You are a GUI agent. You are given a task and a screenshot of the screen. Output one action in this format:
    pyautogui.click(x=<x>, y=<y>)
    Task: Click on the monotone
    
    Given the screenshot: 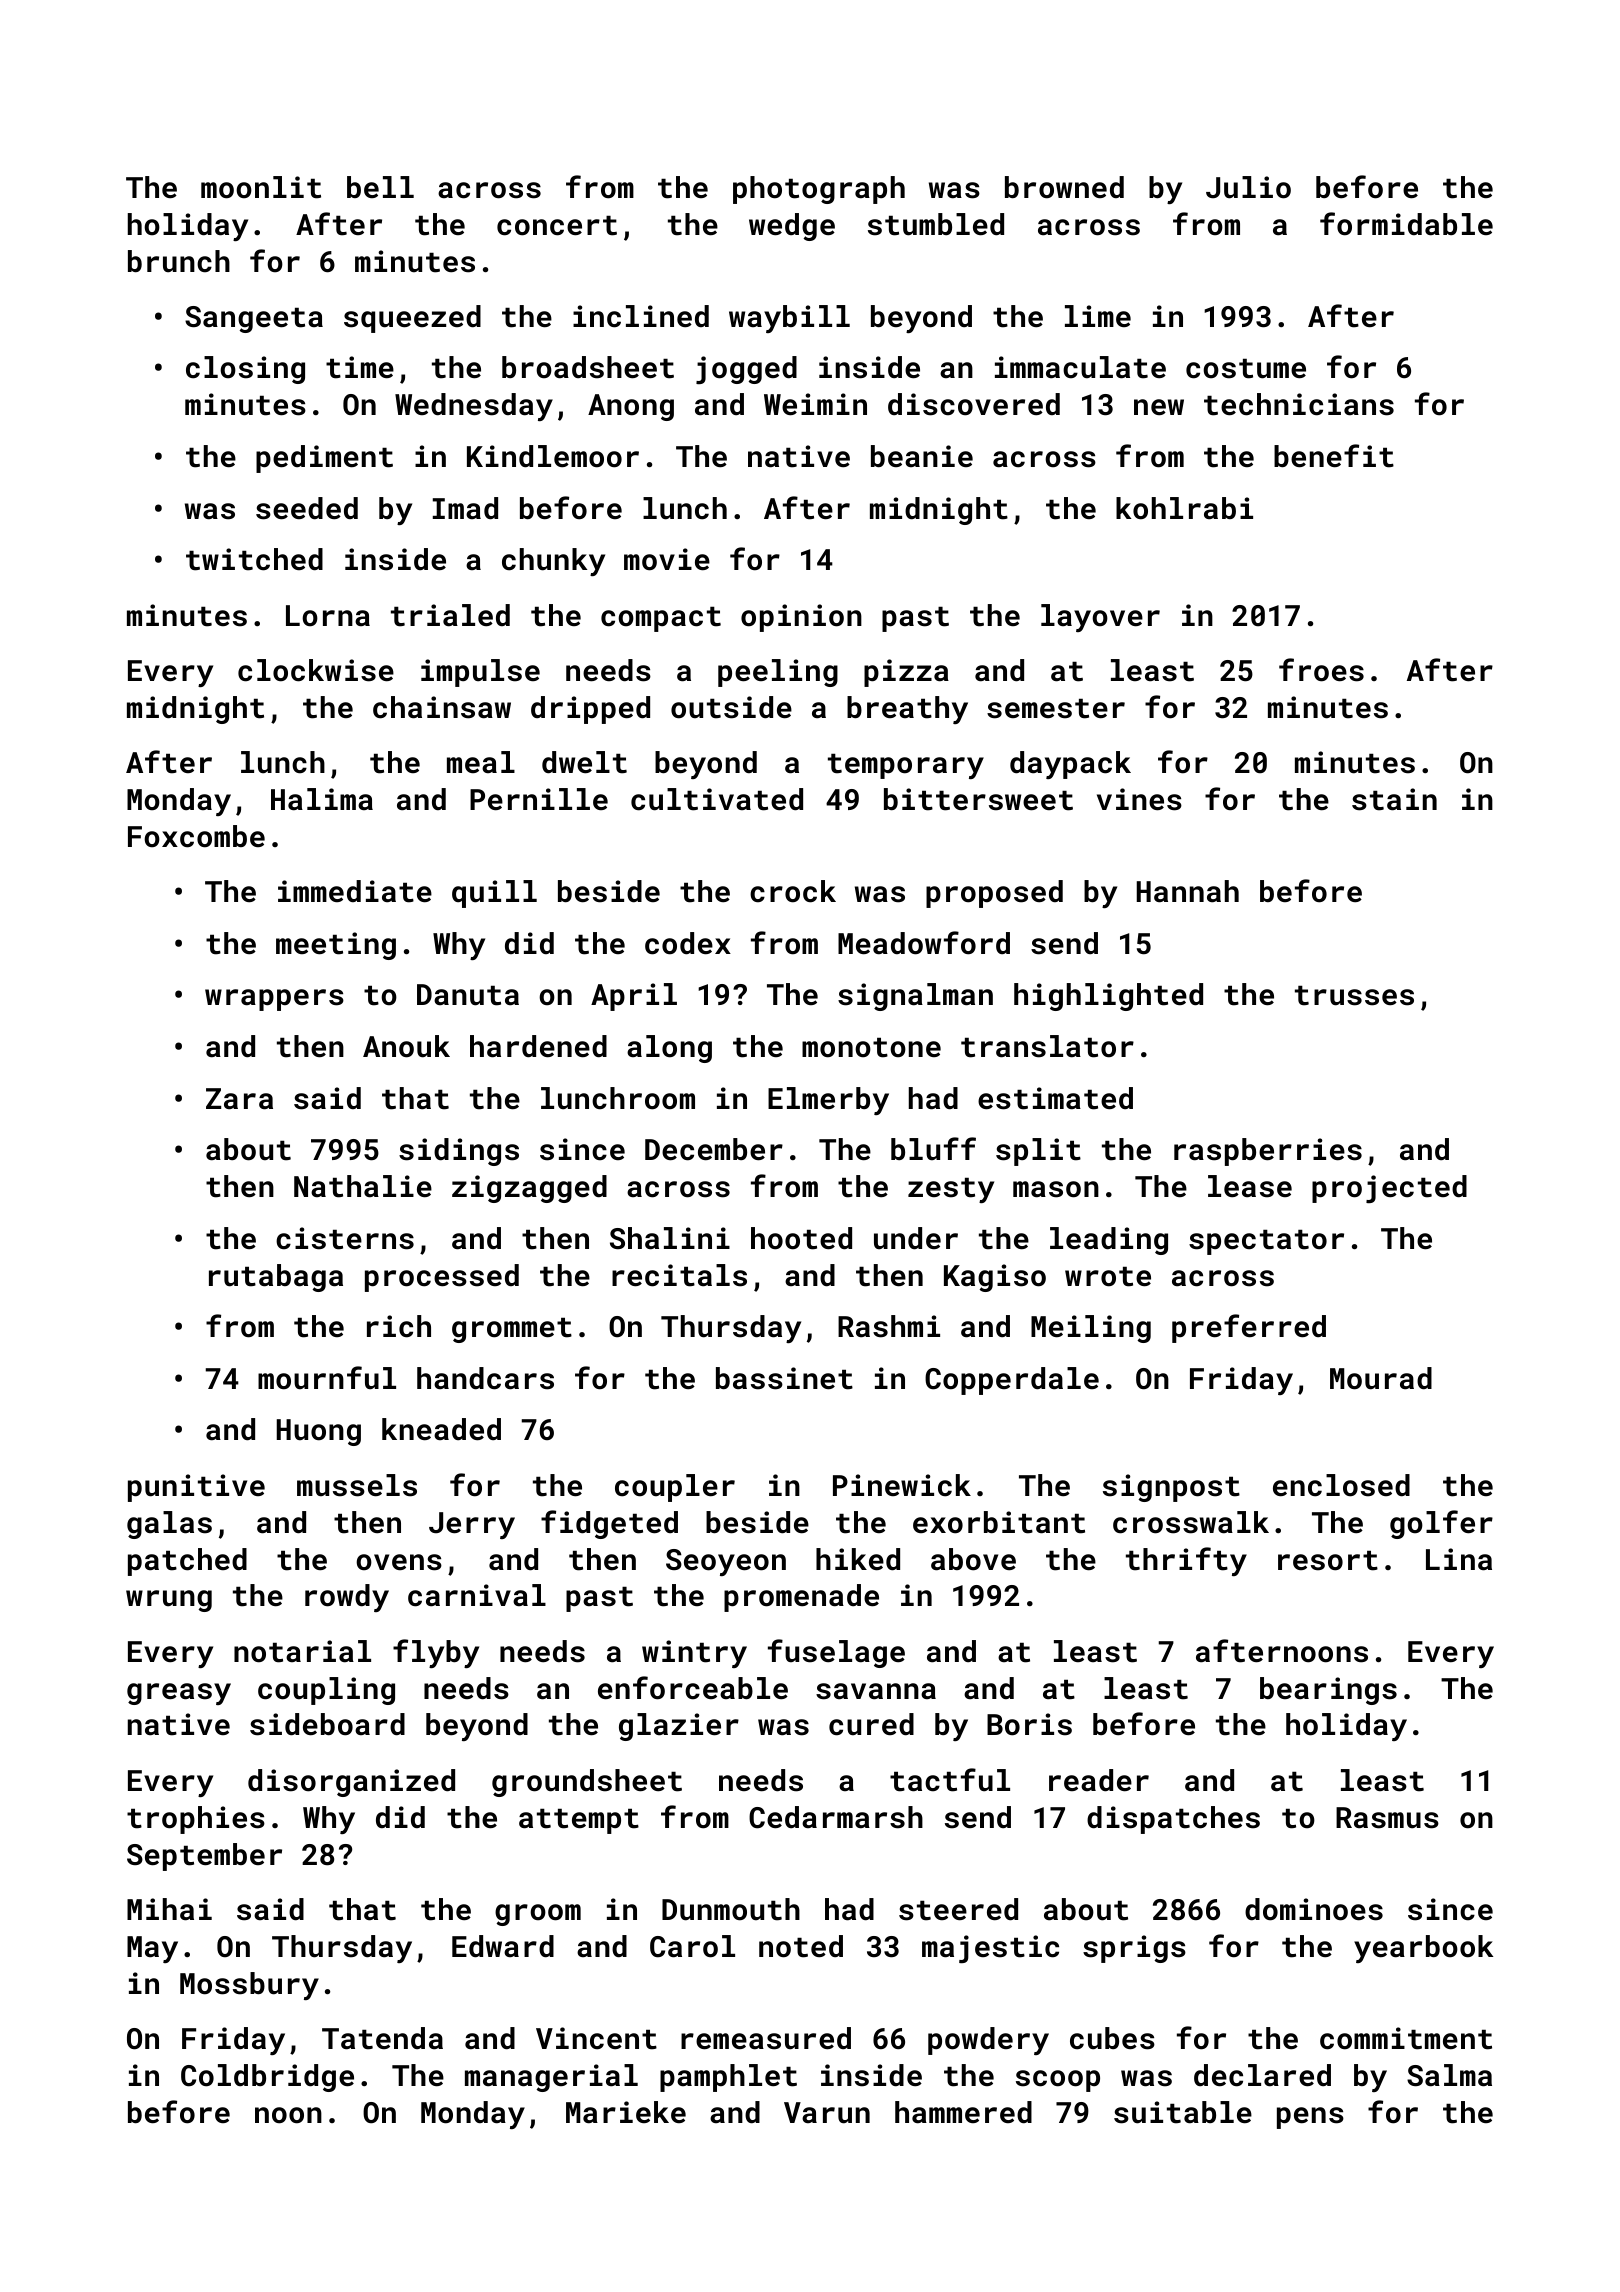 What is the action you would take?
    pyautogui.click(x=871, y=1048)
